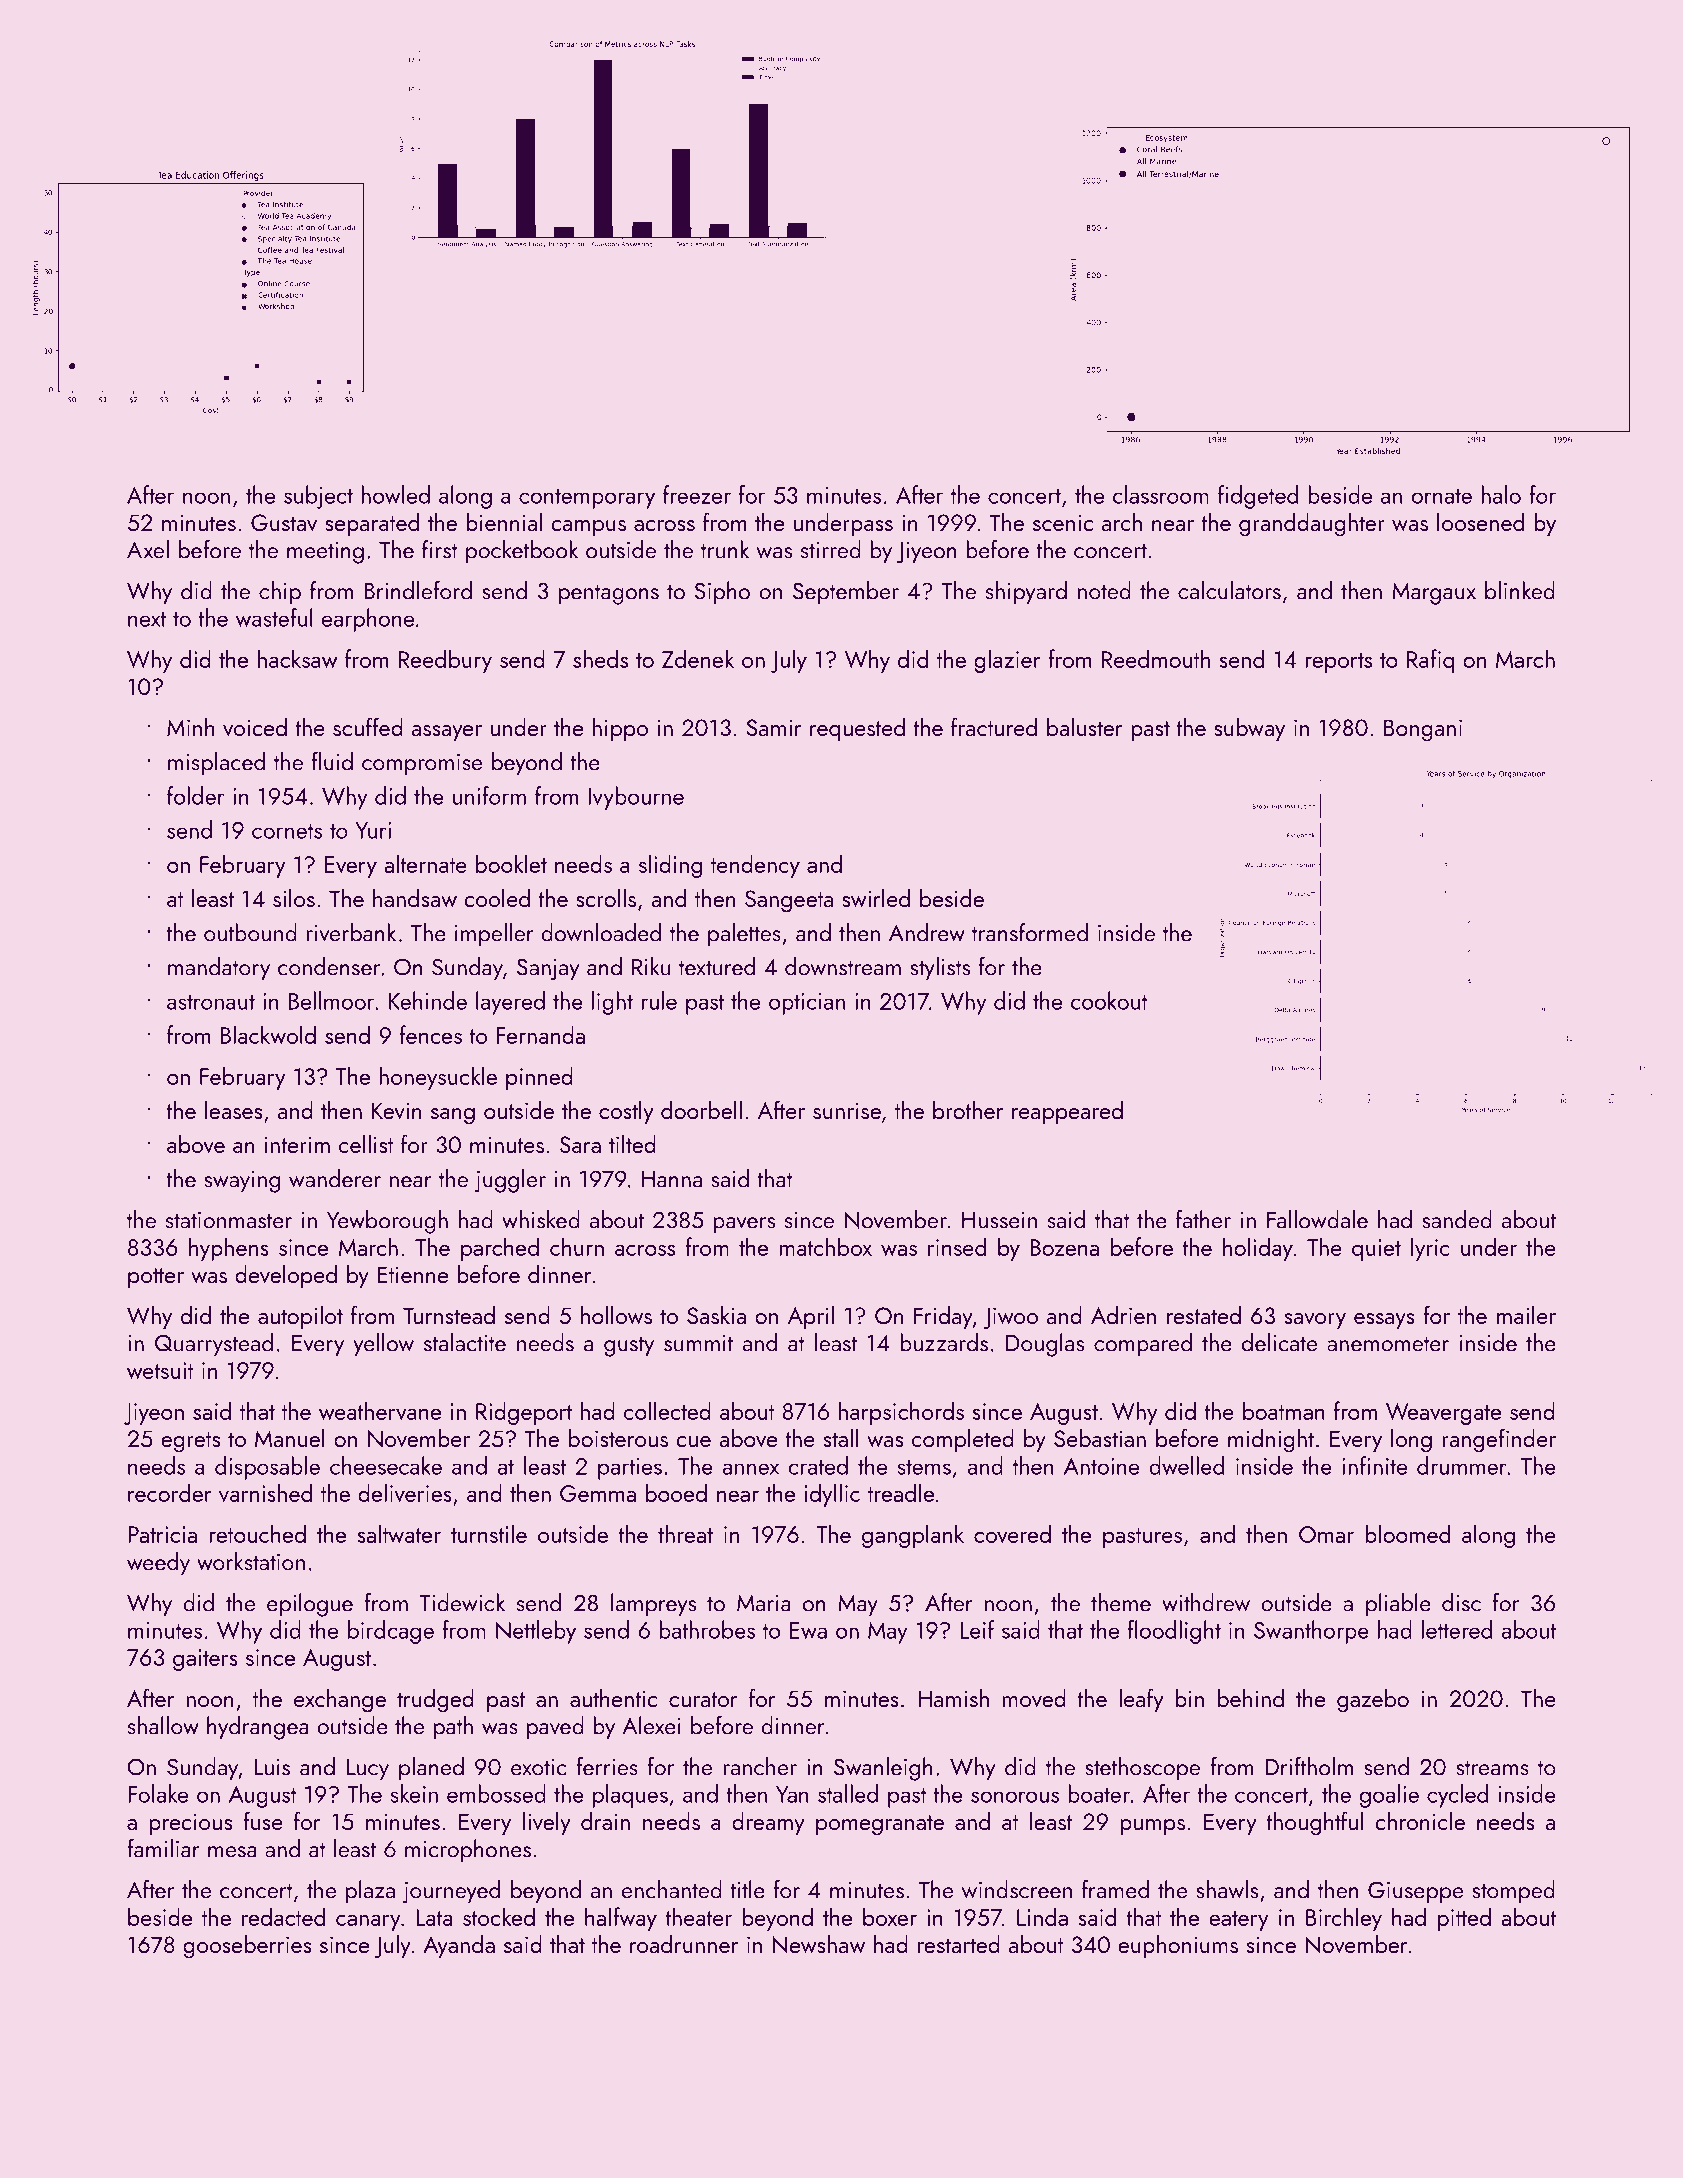 The image size is (1683, 2178). What do you see at coordinates (831, 549) in the screenshot?
I see `stirred` at bounding box center [831, 549].
